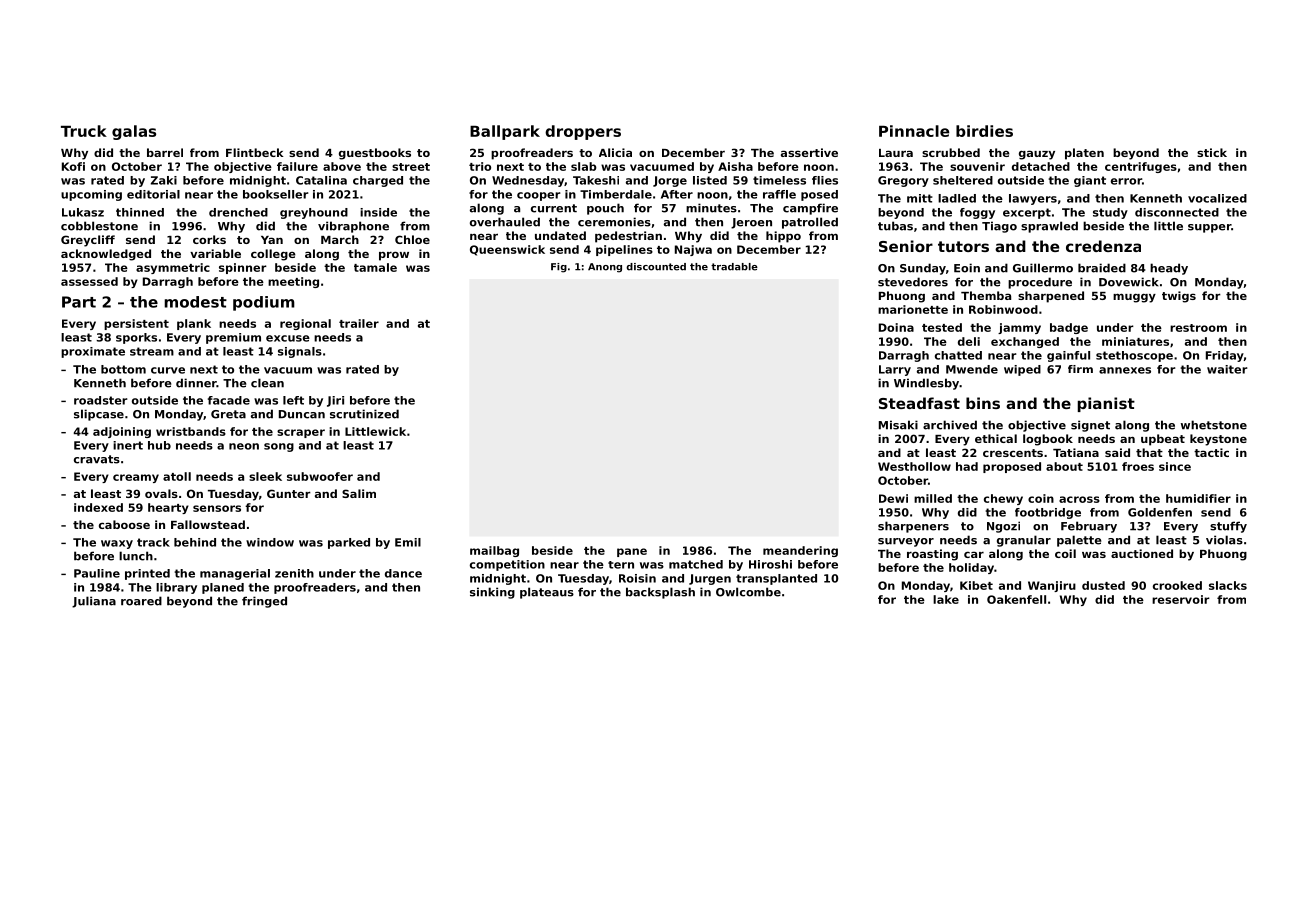  What do you see at coordinates (123, 369) in the screenshot?
I see `bottom` at bounding box center [123, 369].
